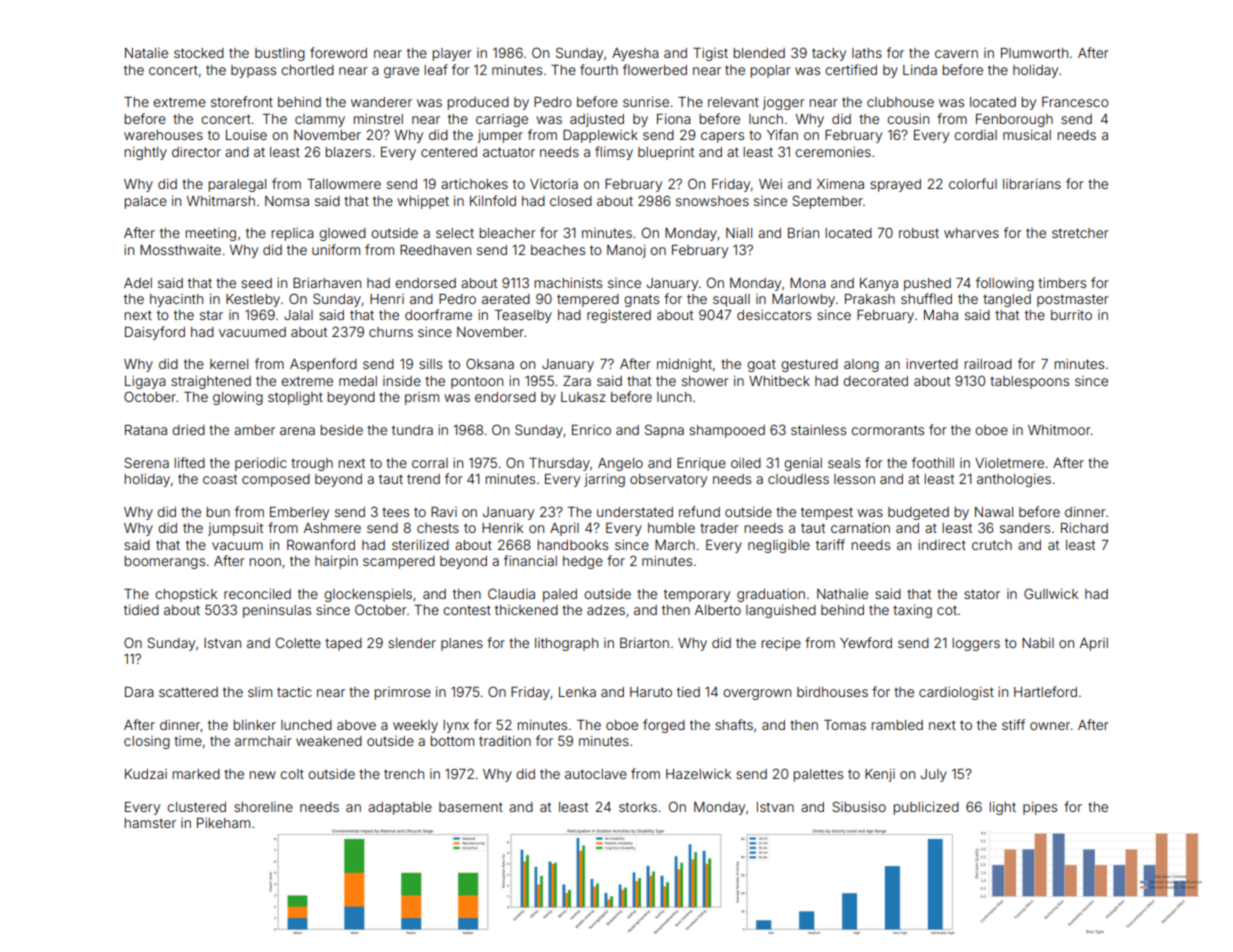 Image resolution: width=1233 pixels, height=952 pixels. I want to click on Nabil, so click(1038, 643).
